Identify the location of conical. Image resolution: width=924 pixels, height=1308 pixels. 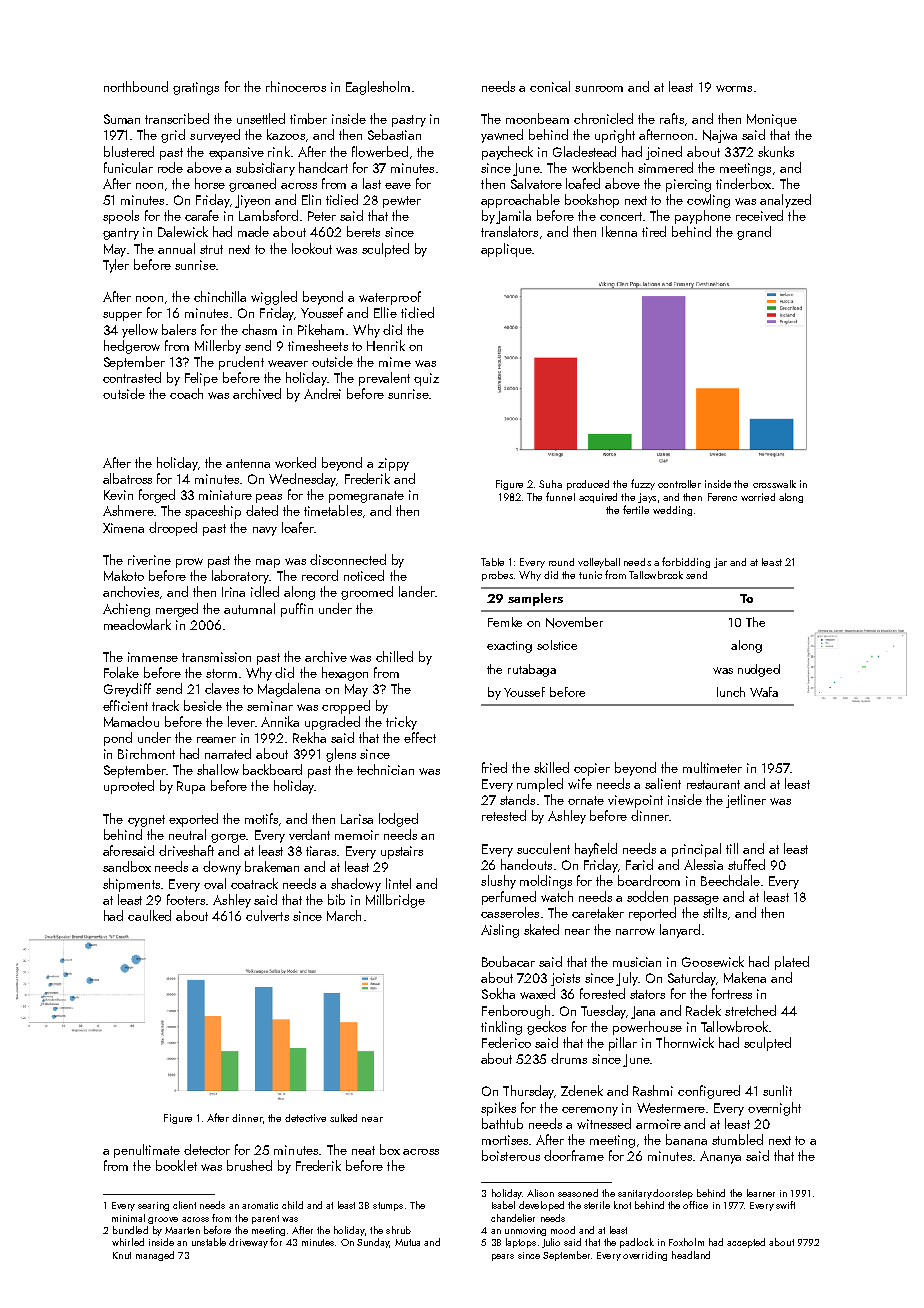
(550, 86).
